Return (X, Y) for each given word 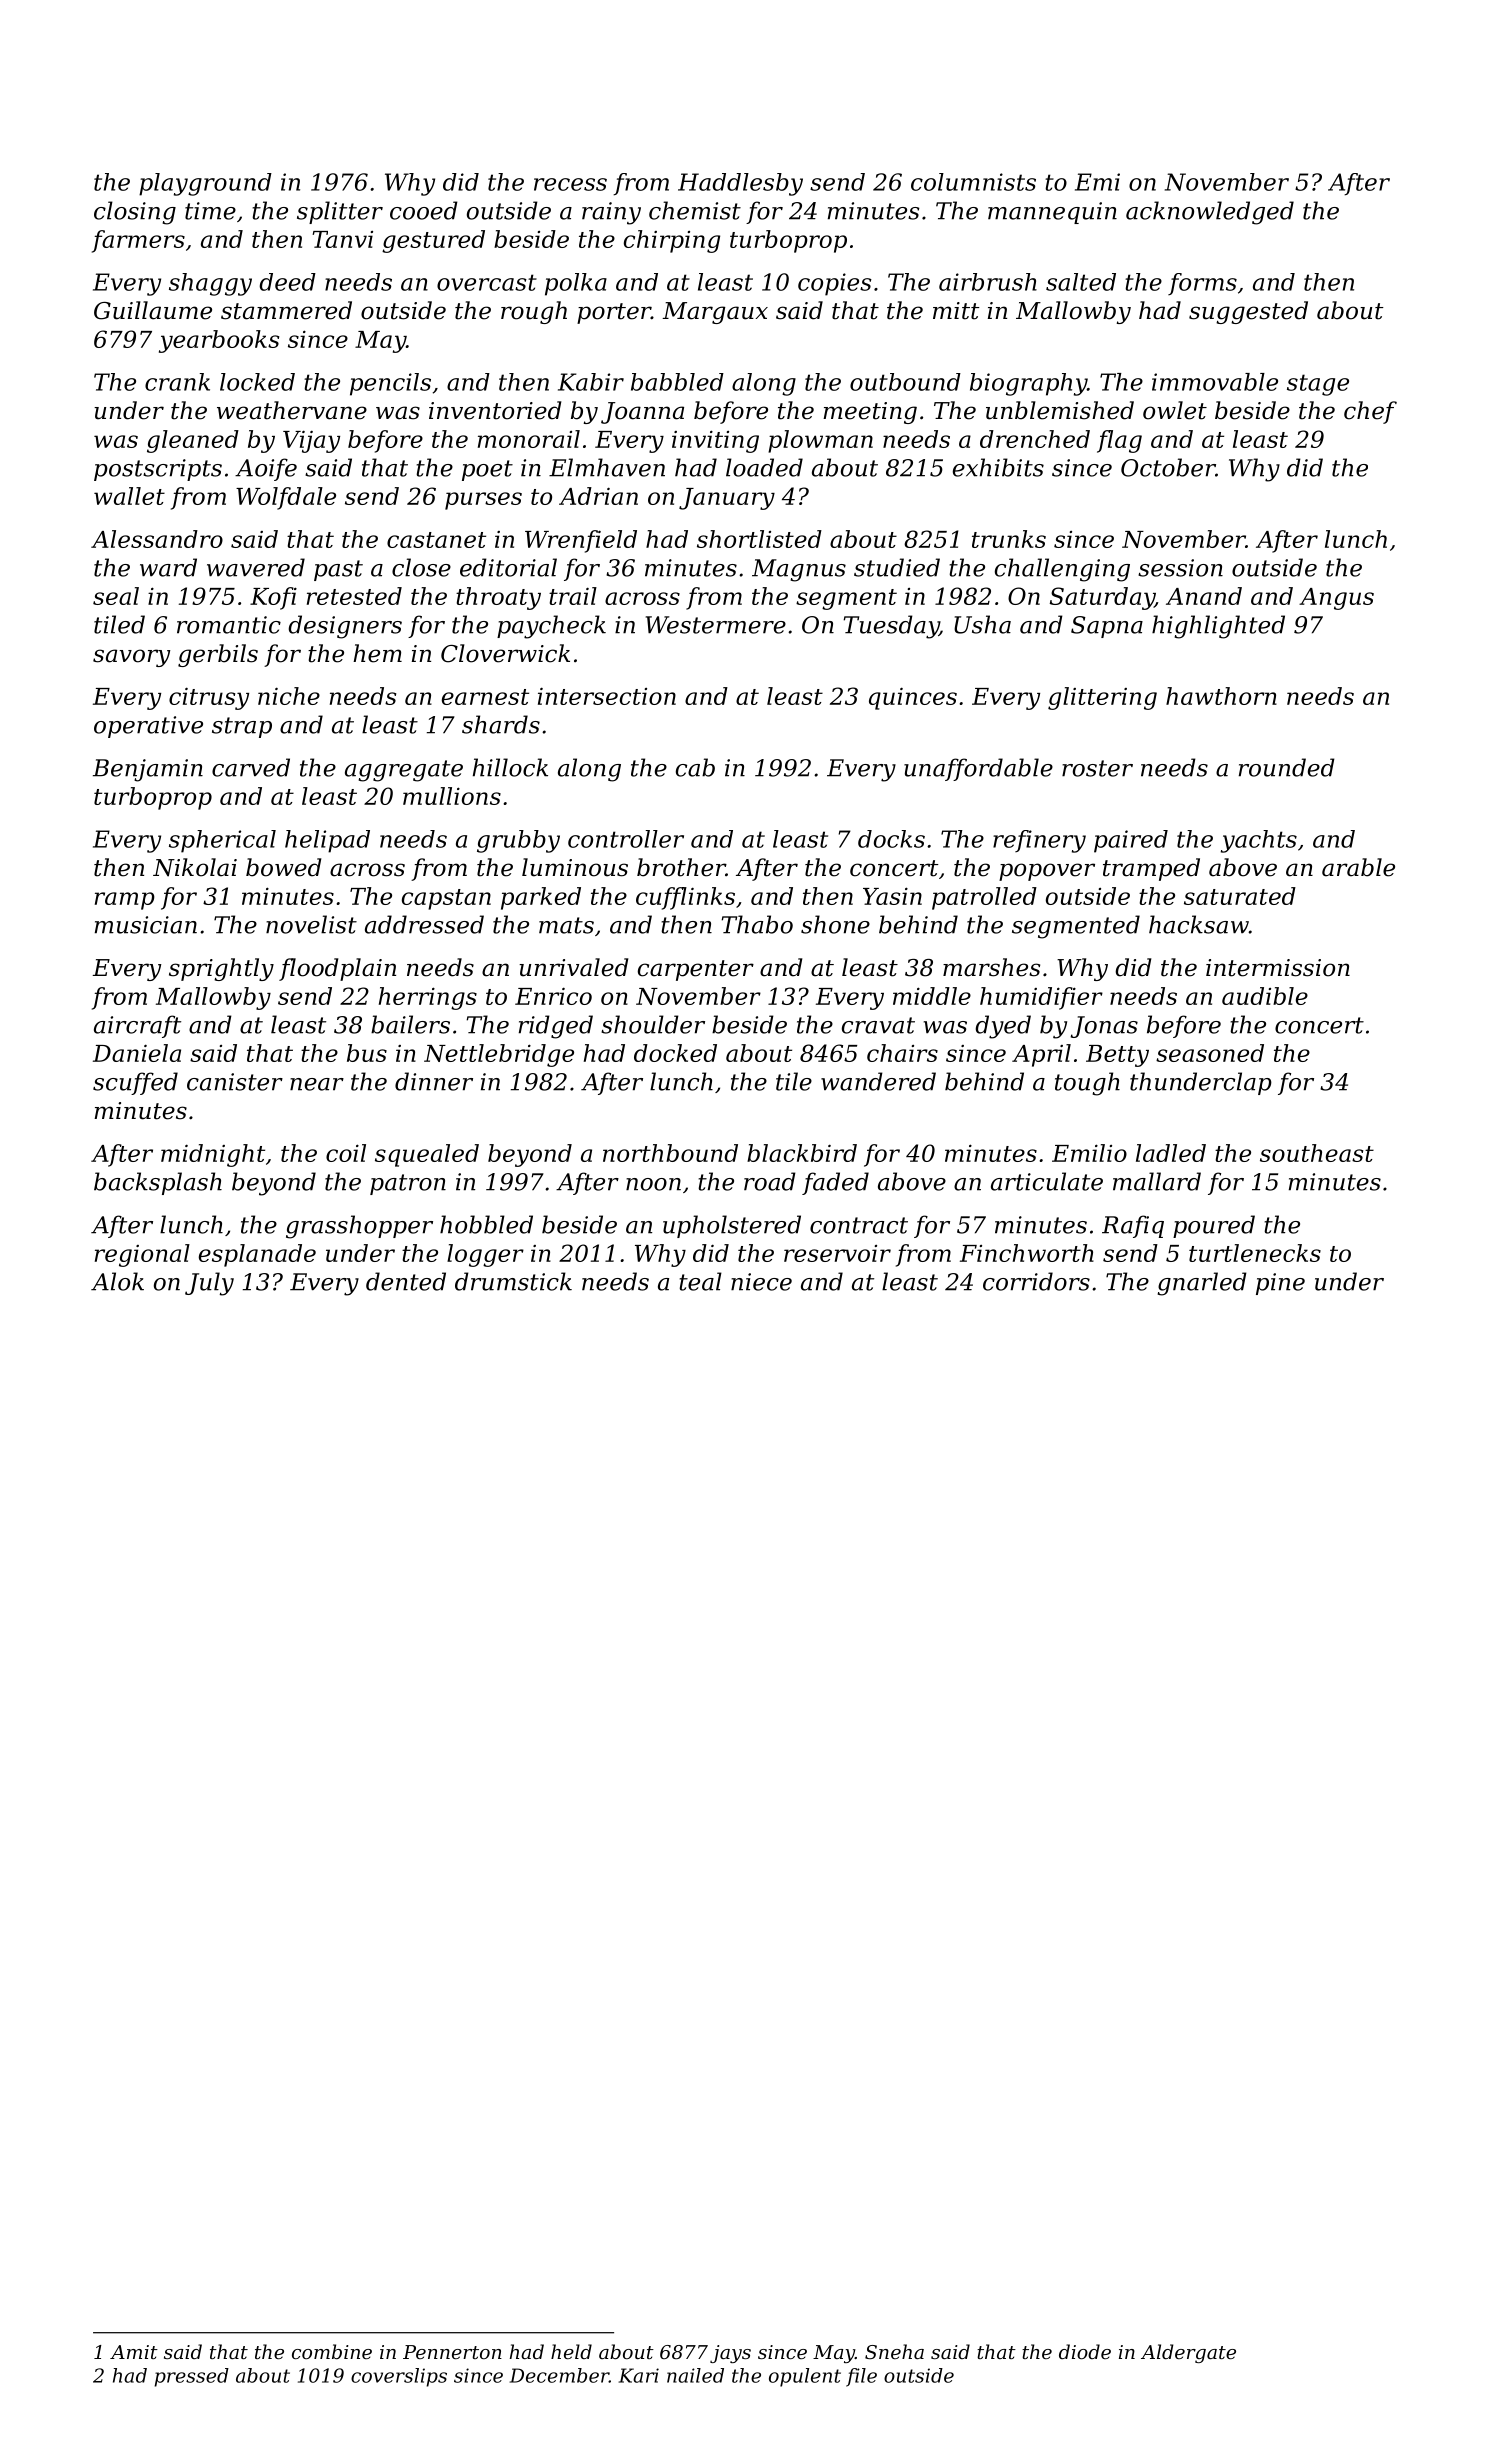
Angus (1336, 599)
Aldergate (1188, 2353)
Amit (134, 2352)
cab (695, 767)
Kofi (273, 598)
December (559, 2375)
